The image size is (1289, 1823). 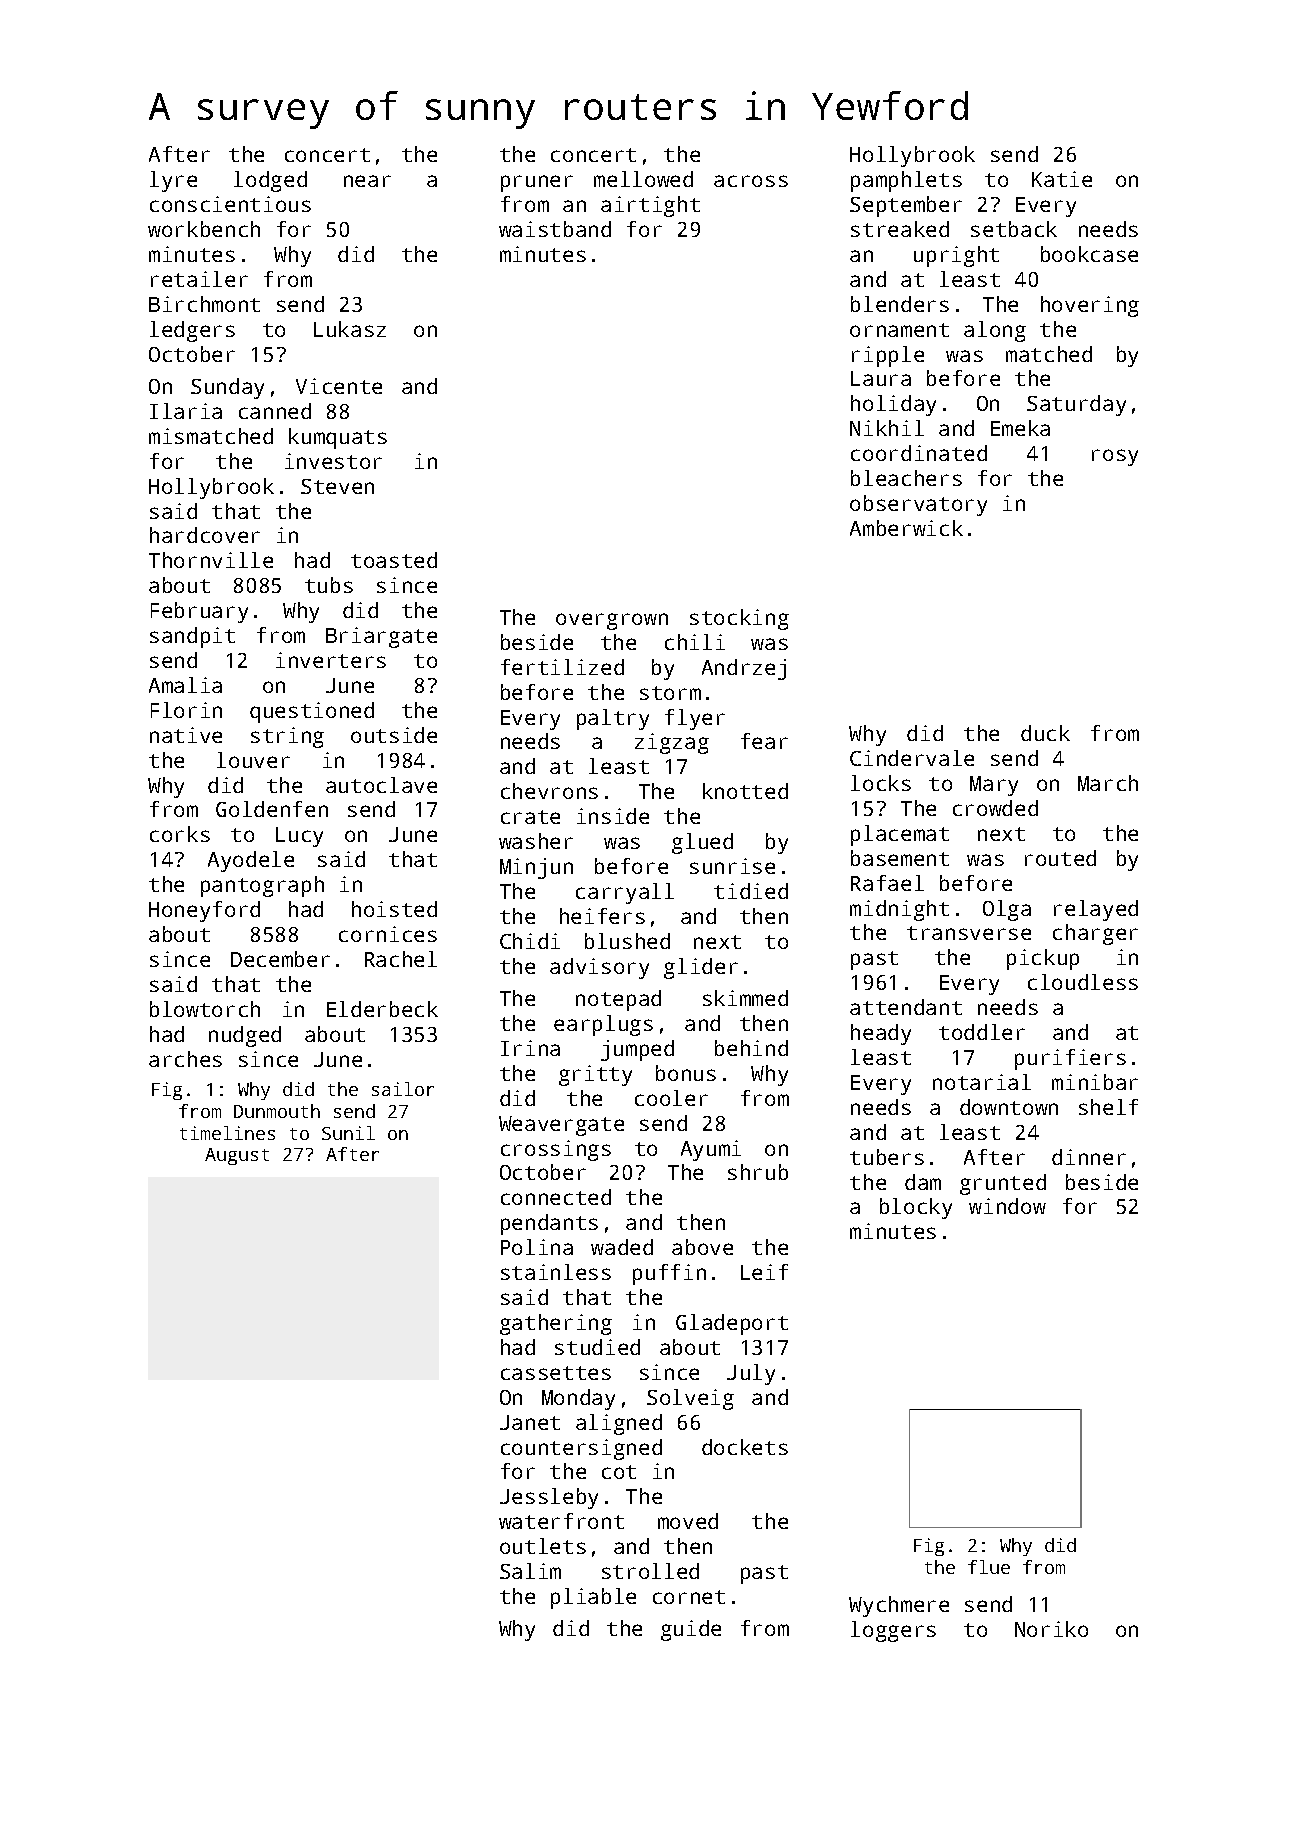 I want to click on Salim, so click(x=530, y=1571).
